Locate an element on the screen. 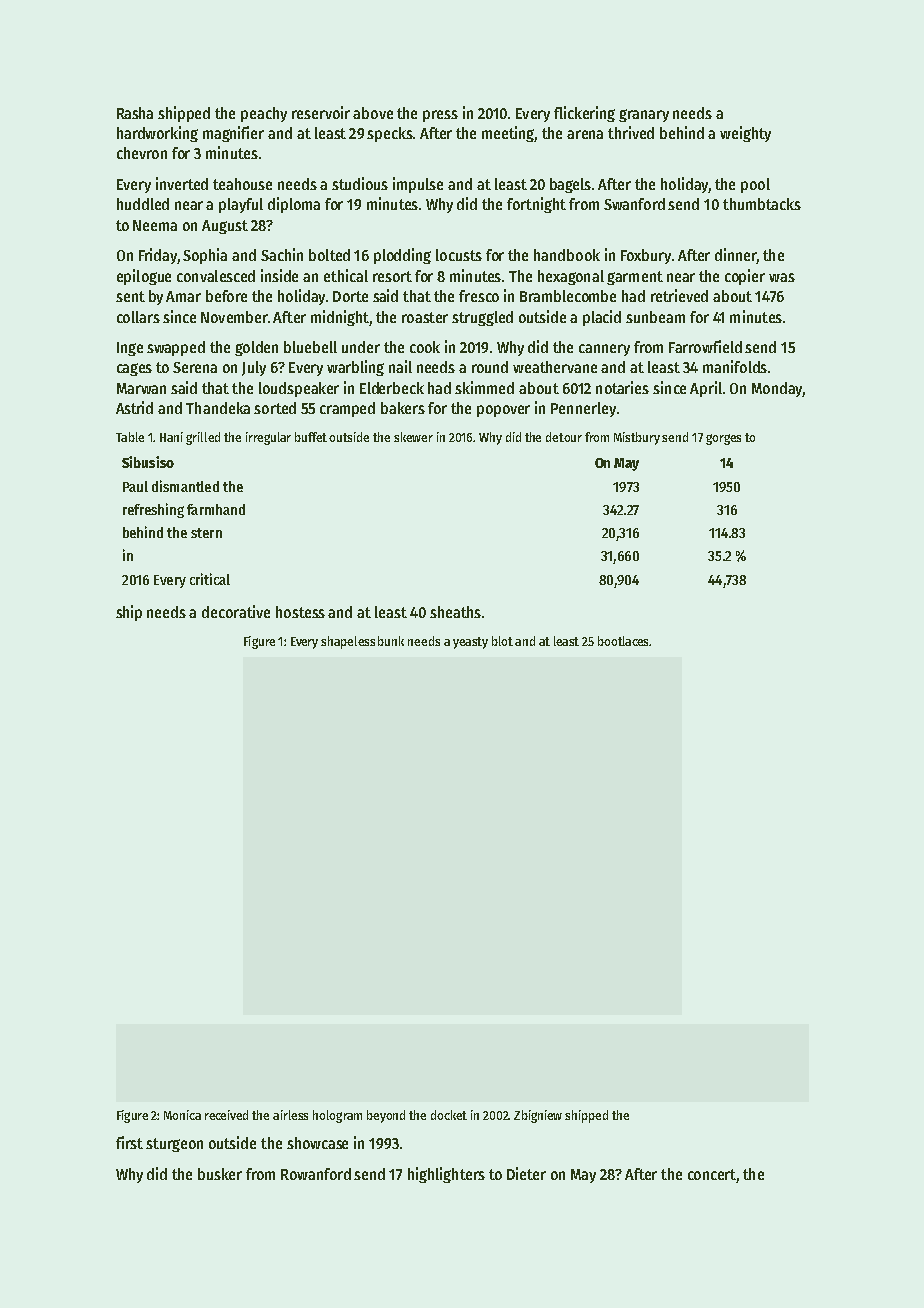 The width and height of the screenshot is (924, 1308). docket is located at coordinates (449, 1115).
